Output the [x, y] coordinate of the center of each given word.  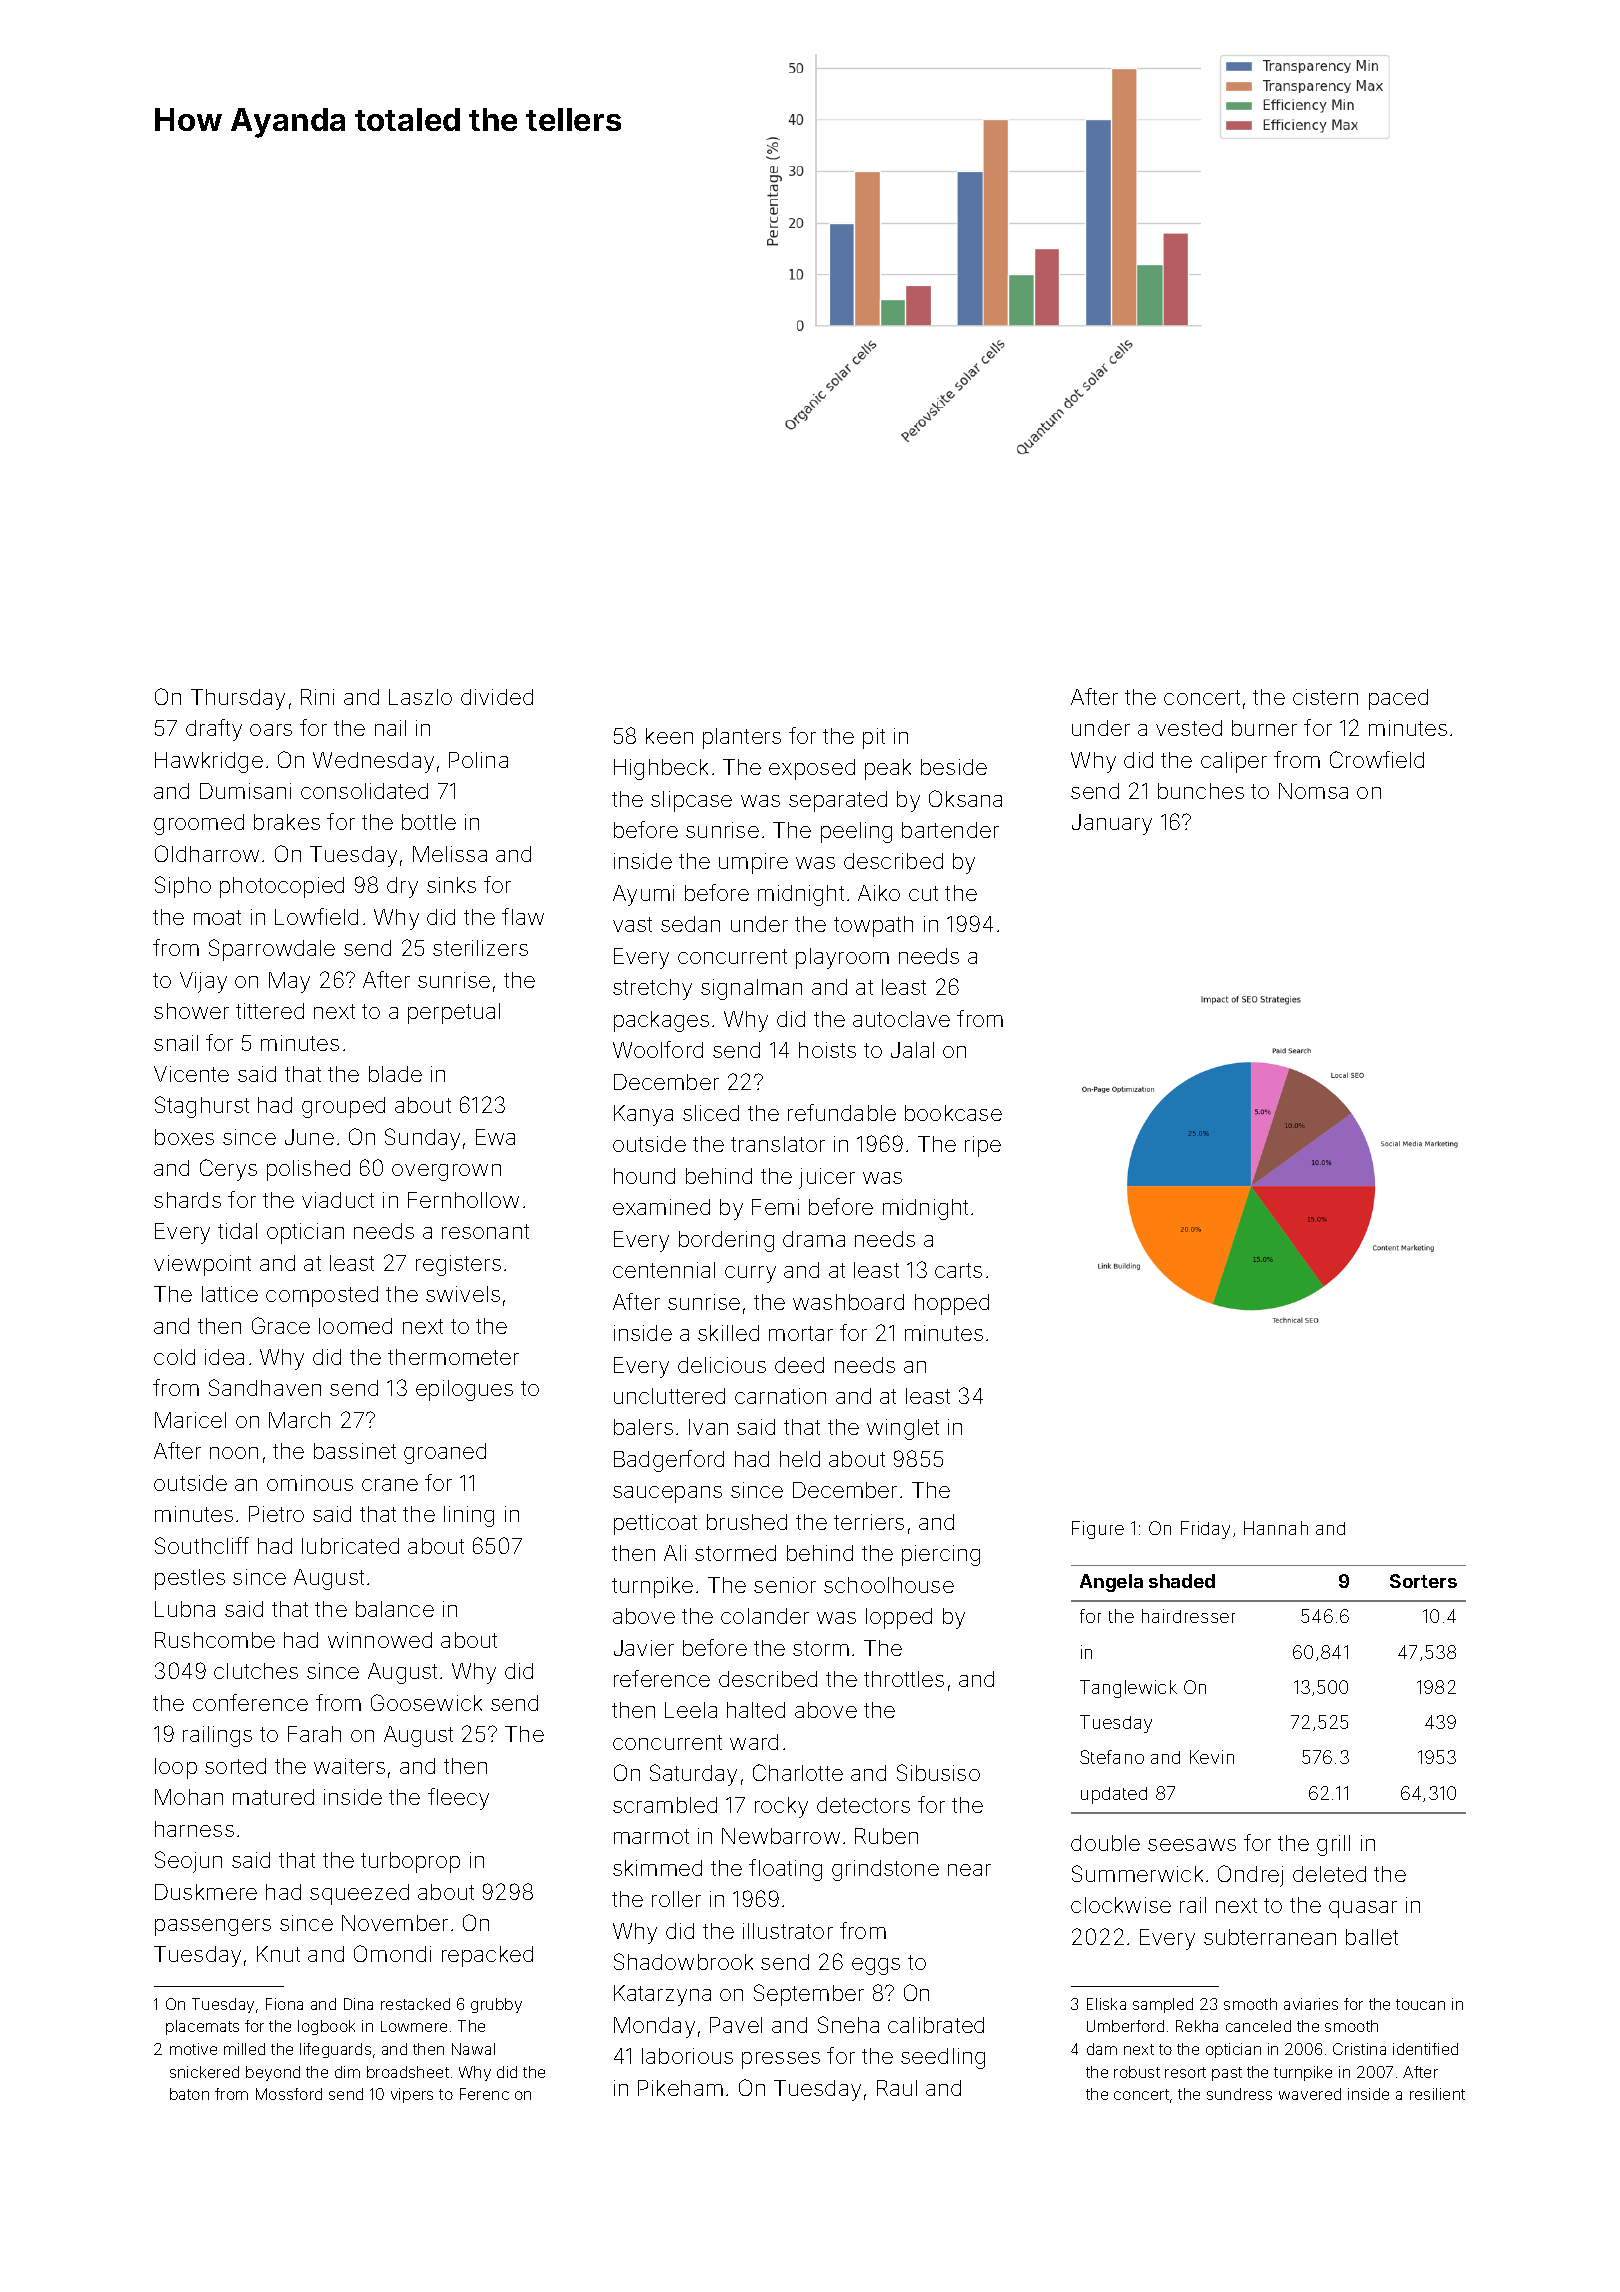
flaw [523, 916]
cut [923, 893]
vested [1189, 728]
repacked [487, 1956]
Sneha [848, 2024]
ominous [310, 1483]
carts [958, 1270]
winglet [903, 1429]
